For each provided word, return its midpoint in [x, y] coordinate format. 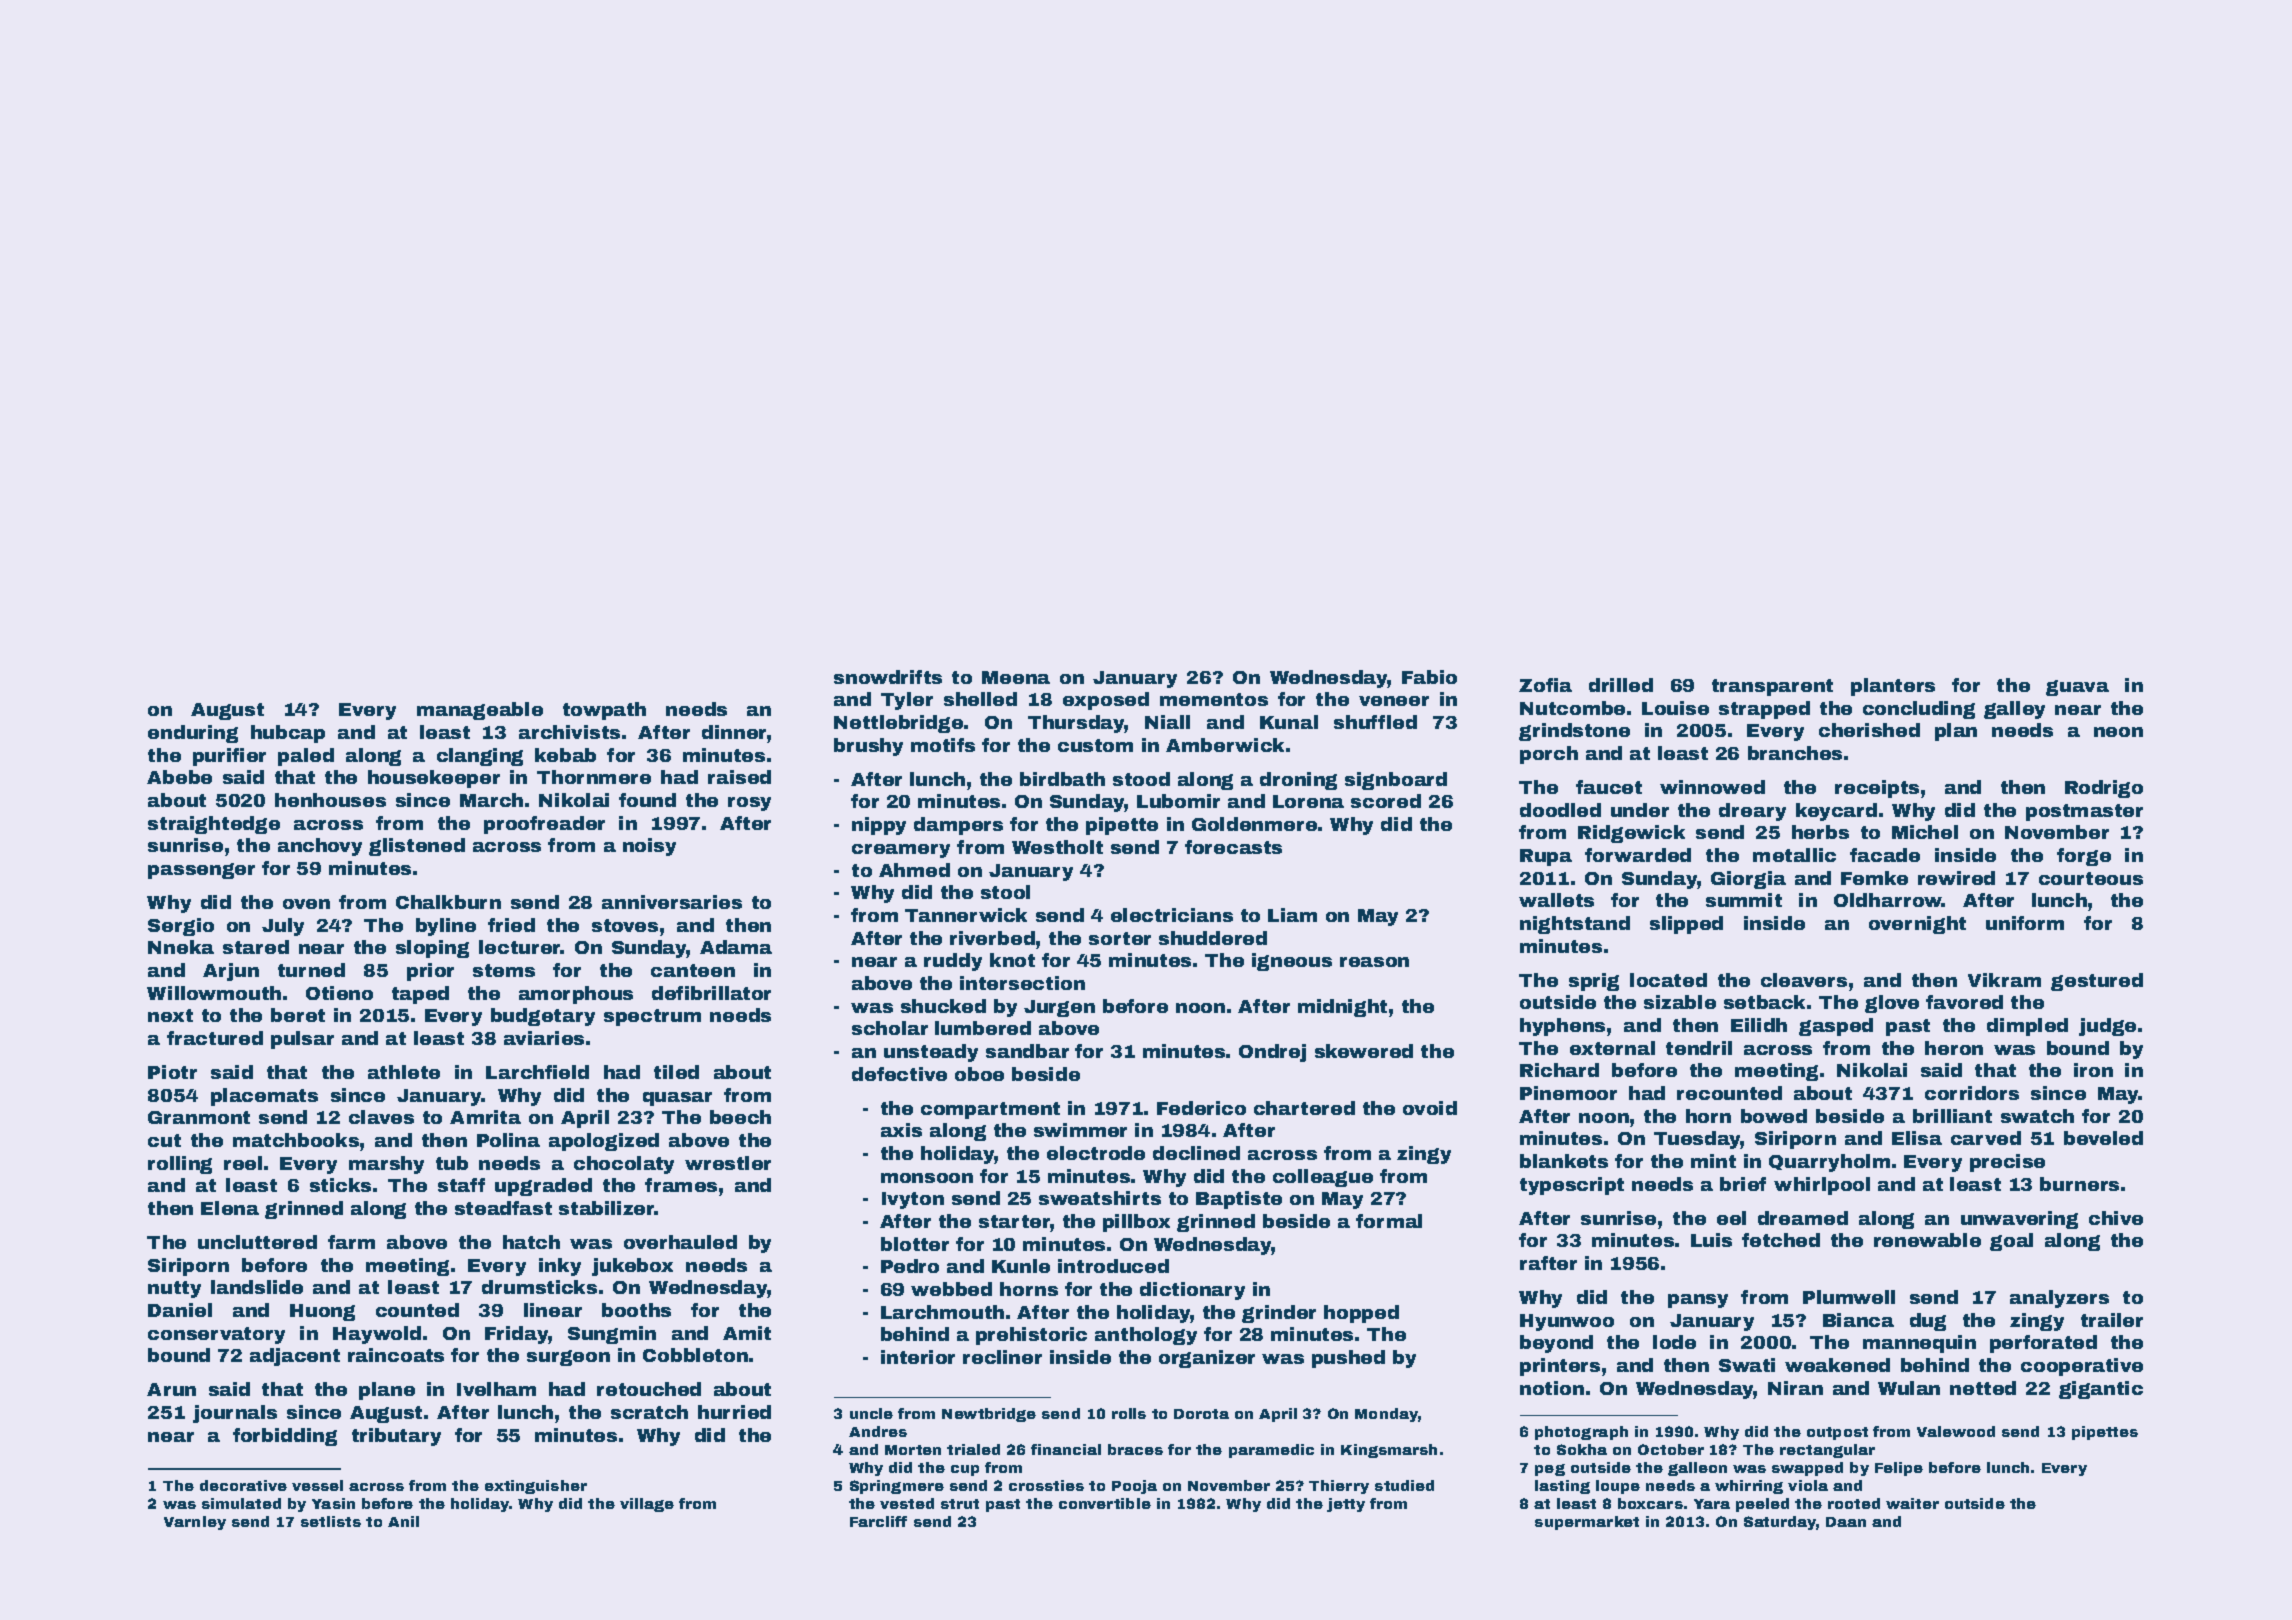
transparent [1772, 687]
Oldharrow [1888, 900]
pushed [1348, 1359]
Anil [403, 1521]
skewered [1364, 1051]
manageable [480, 711]
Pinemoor [1568, 1093]
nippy [879, 826]
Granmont [199, 1117]
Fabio [1429, 677]
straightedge [214, 825]
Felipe [1899, 1469]
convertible [1105, 1503]
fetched [1781, 1240]
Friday [517, 1335]
